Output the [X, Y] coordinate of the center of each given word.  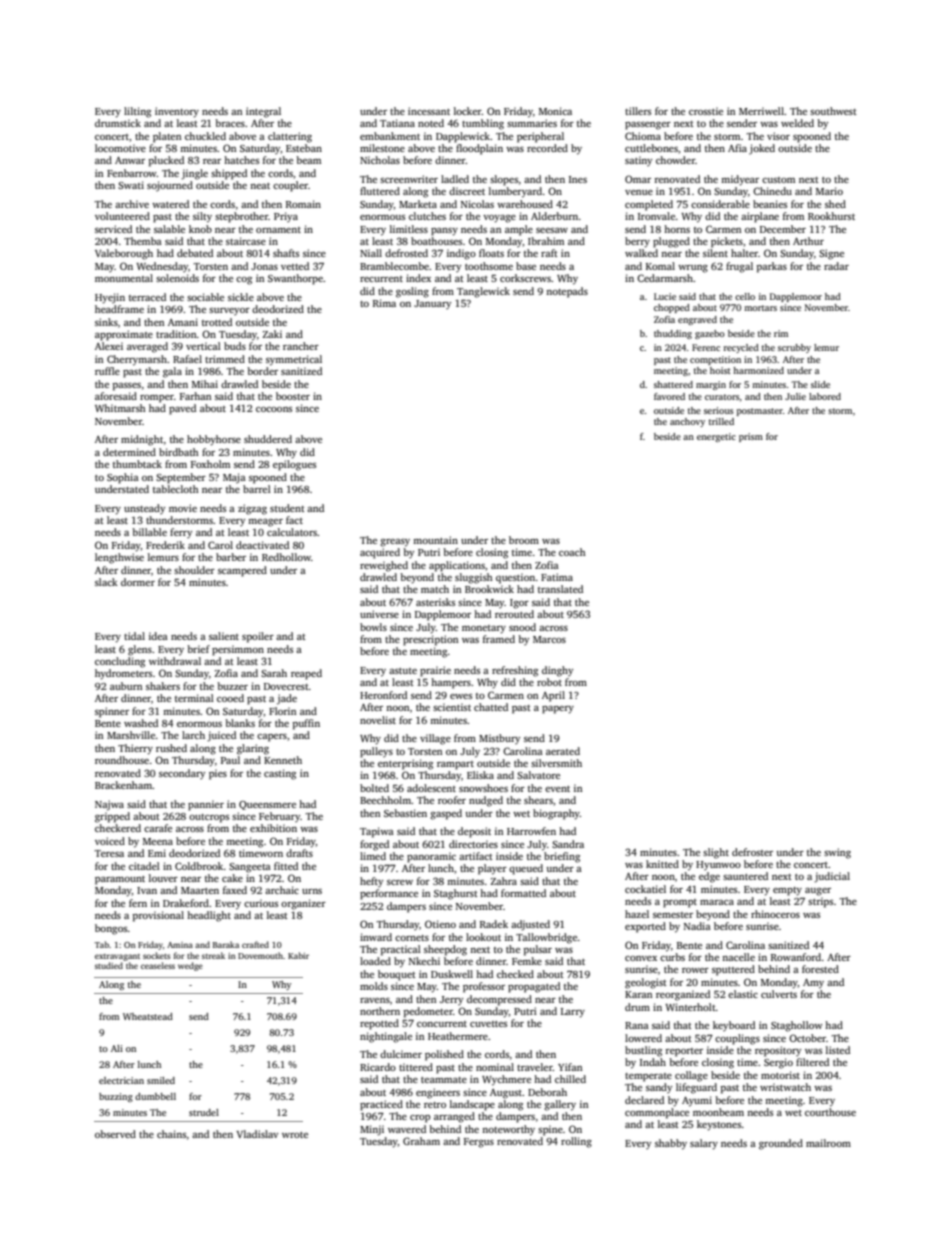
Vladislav [257, 1134]
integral [263, 112]
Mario [829, 191]
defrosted [406, 253]
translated [560, 589]
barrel [257, 489]
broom [524, 540]
